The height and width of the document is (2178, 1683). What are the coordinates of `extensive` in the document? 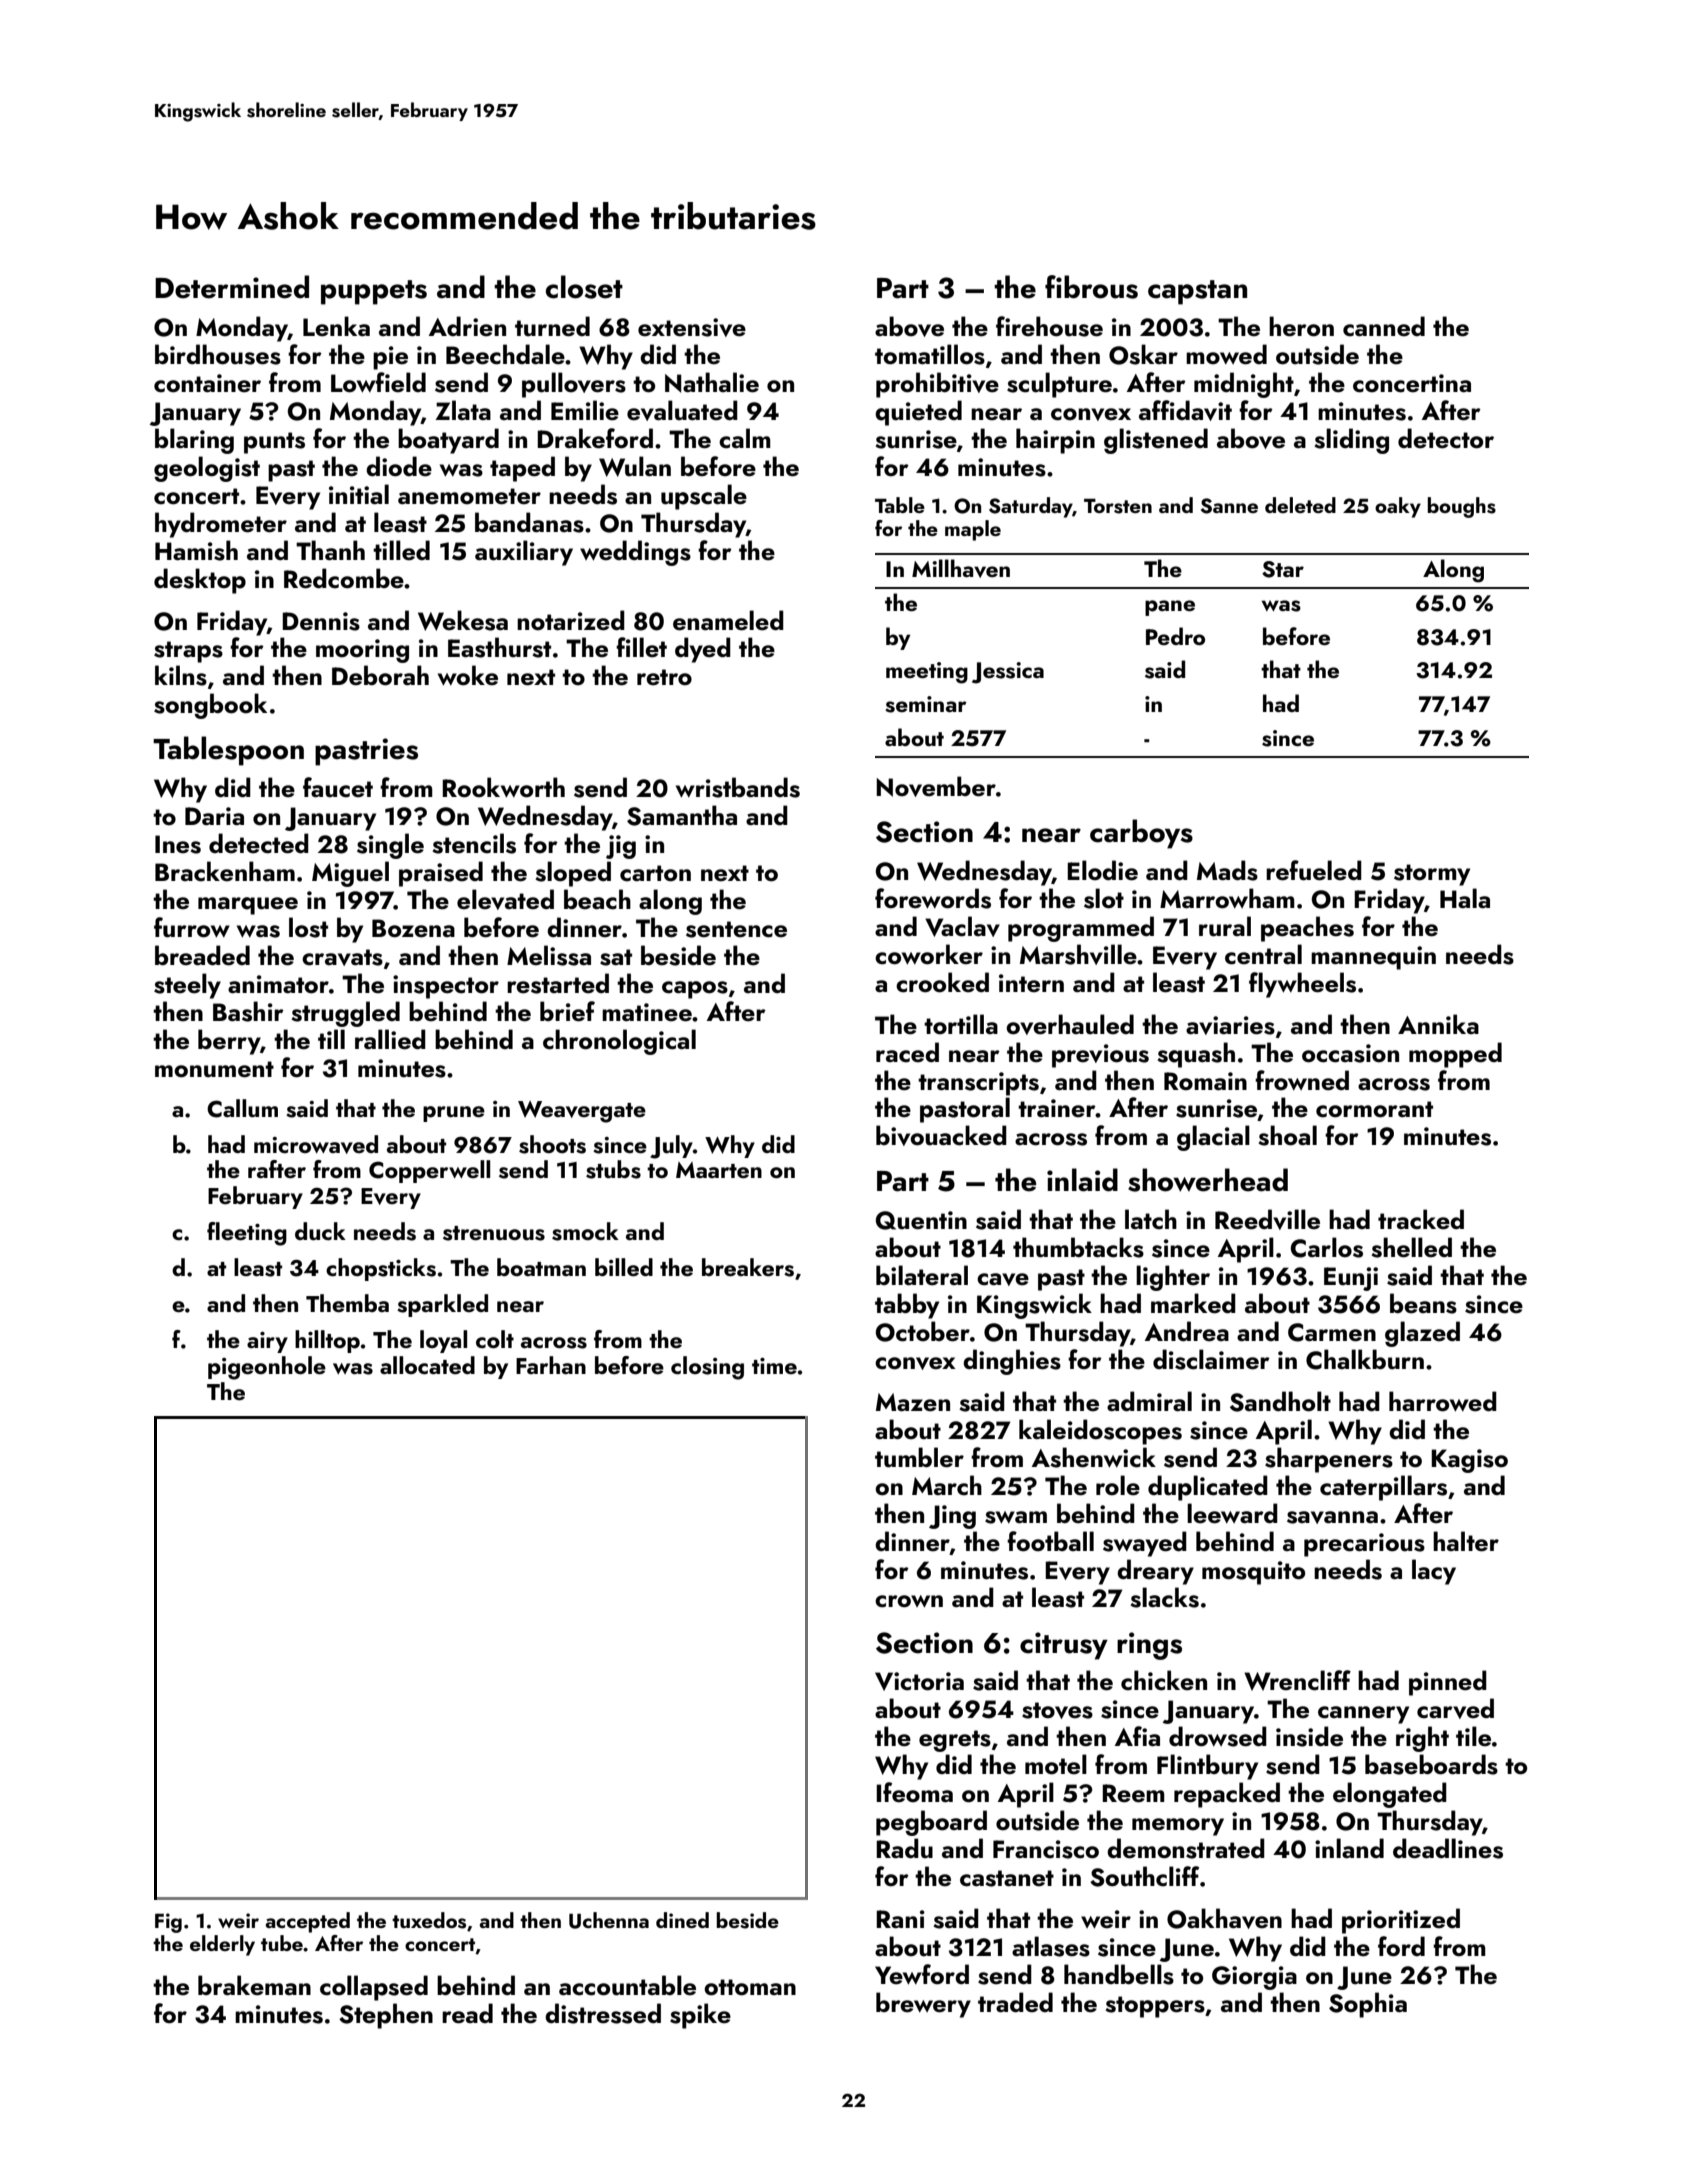 It's located at (692, 327).
